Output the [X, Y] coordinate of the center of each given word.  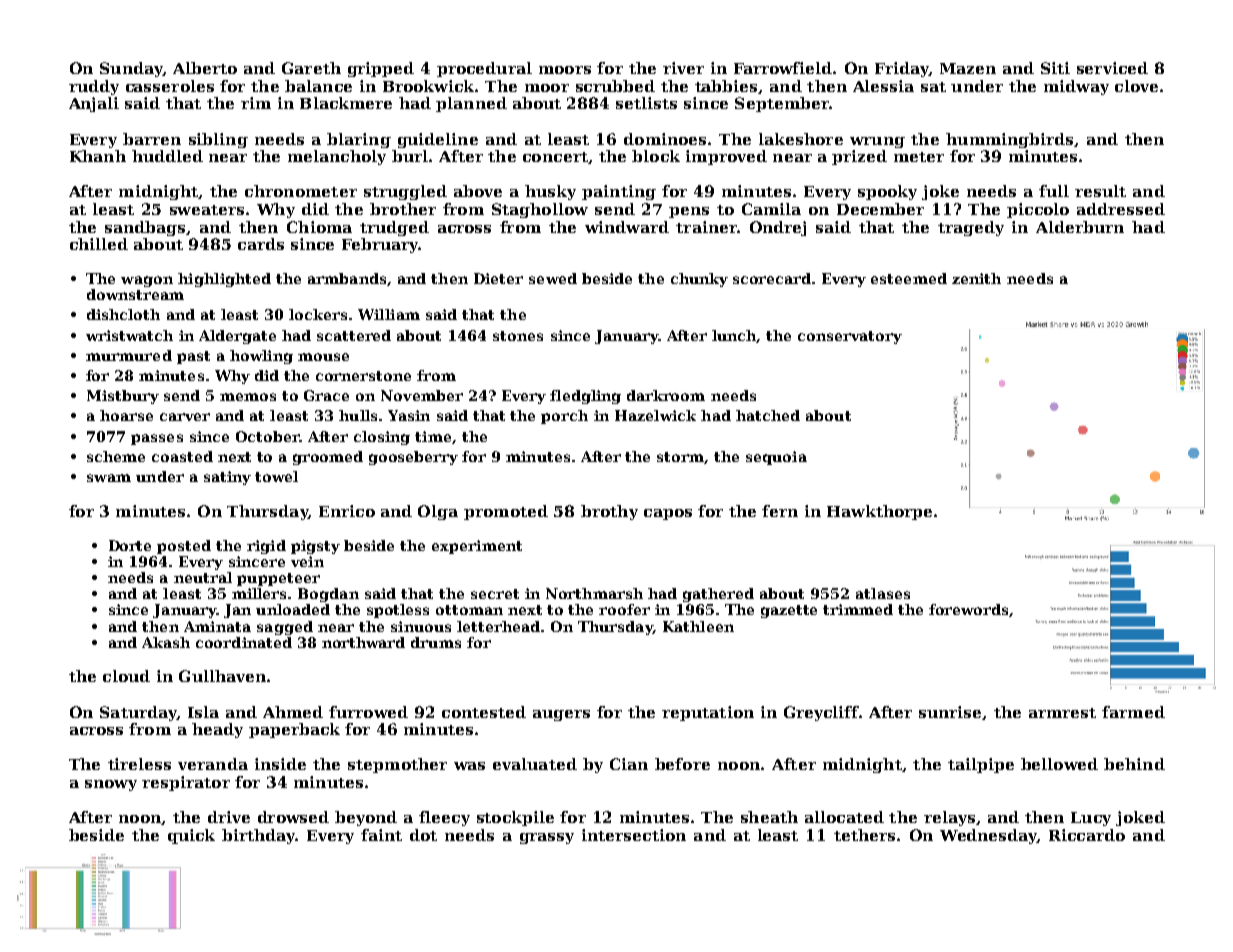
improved [726, 157]
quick [191, 836]
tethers [864, 835]
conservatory [850, 337]
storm [680, 457]
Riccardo [1087, 835]
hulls [358, 415]
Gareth [311, 68]
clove [1136, 86]
